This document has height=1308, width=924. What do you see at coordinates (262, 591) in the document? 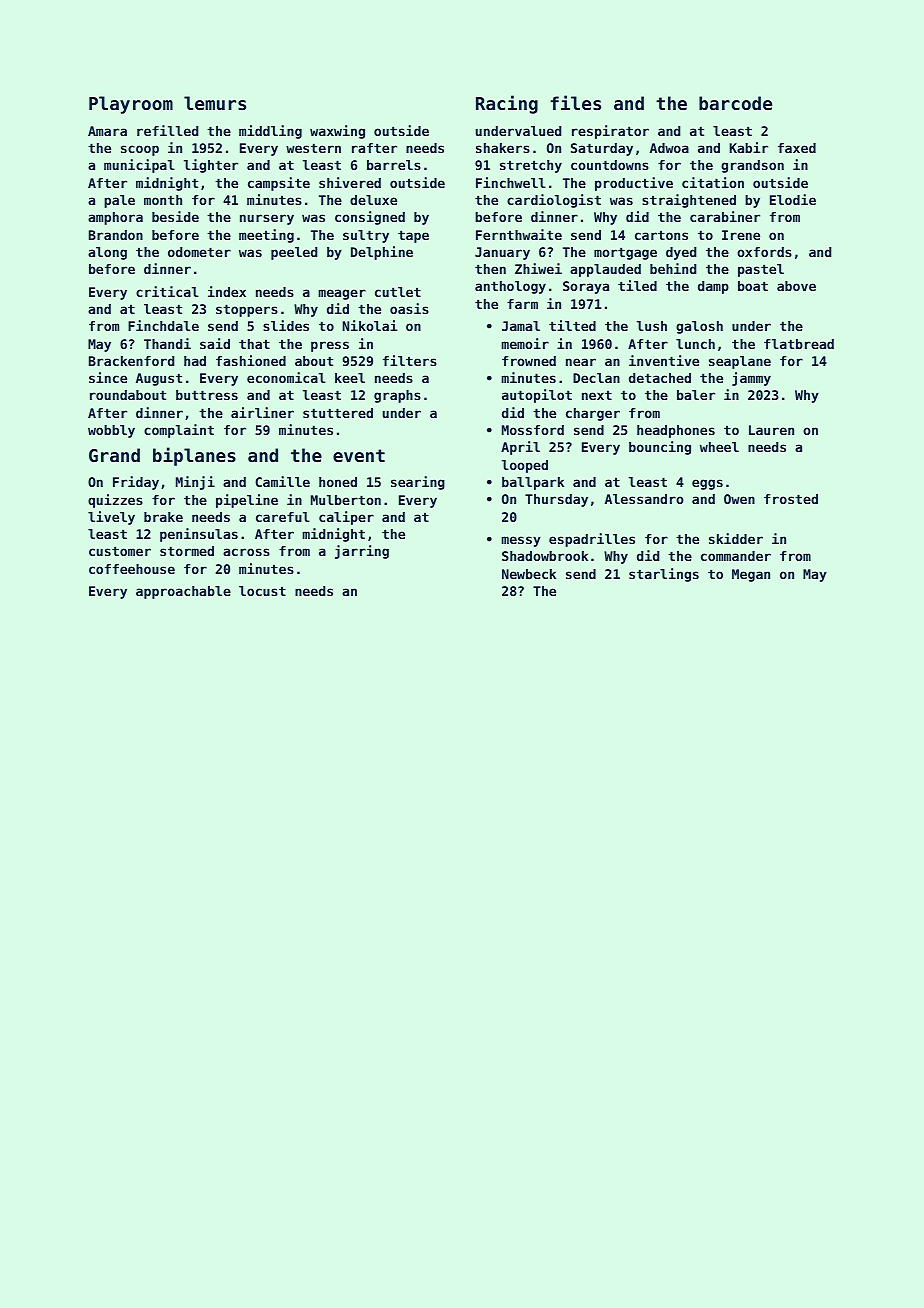
I see `locust` at bounding box center [262, 591].
